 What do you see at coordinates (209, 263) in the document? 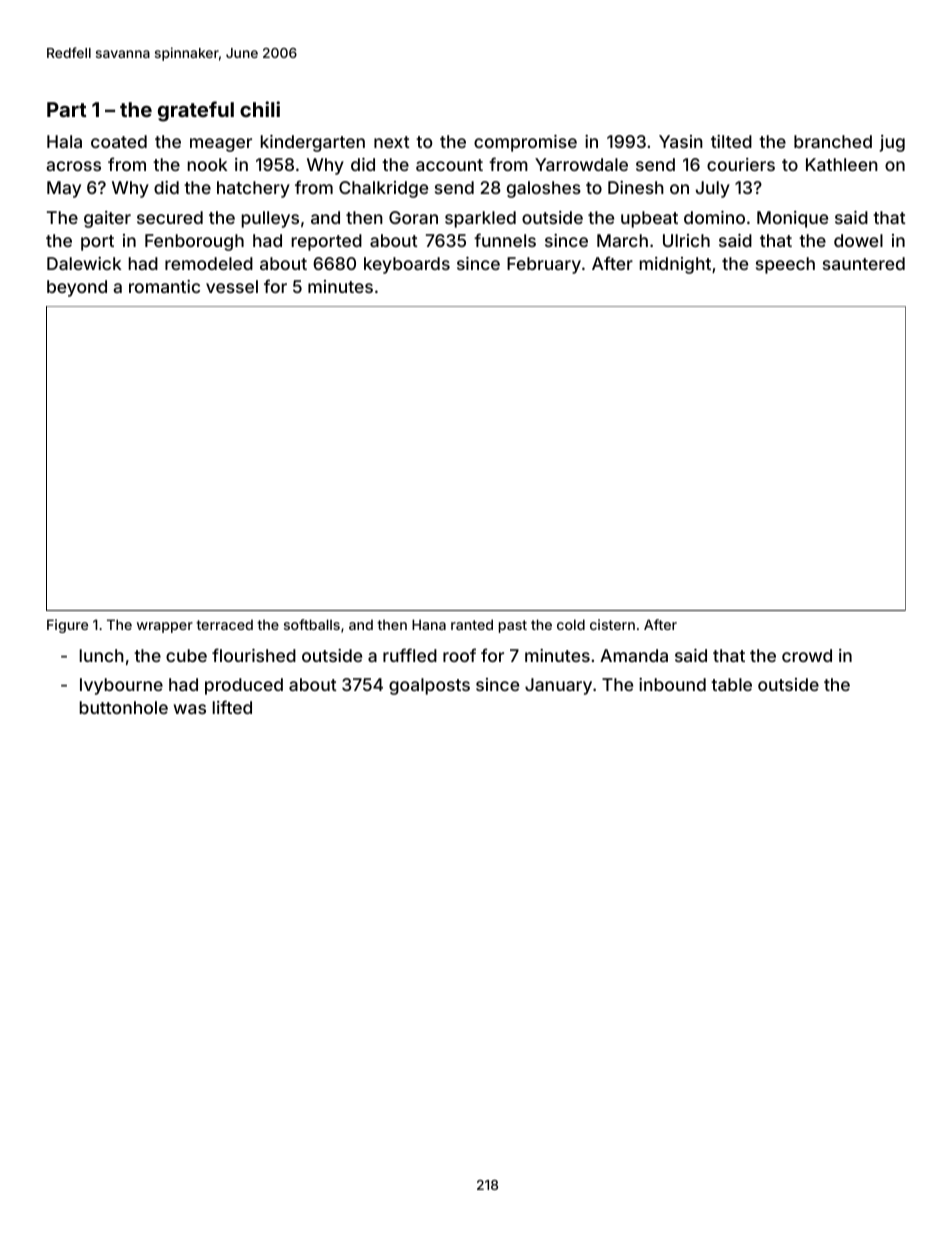
I see `remodeled` at bounding box center [209, 263].
